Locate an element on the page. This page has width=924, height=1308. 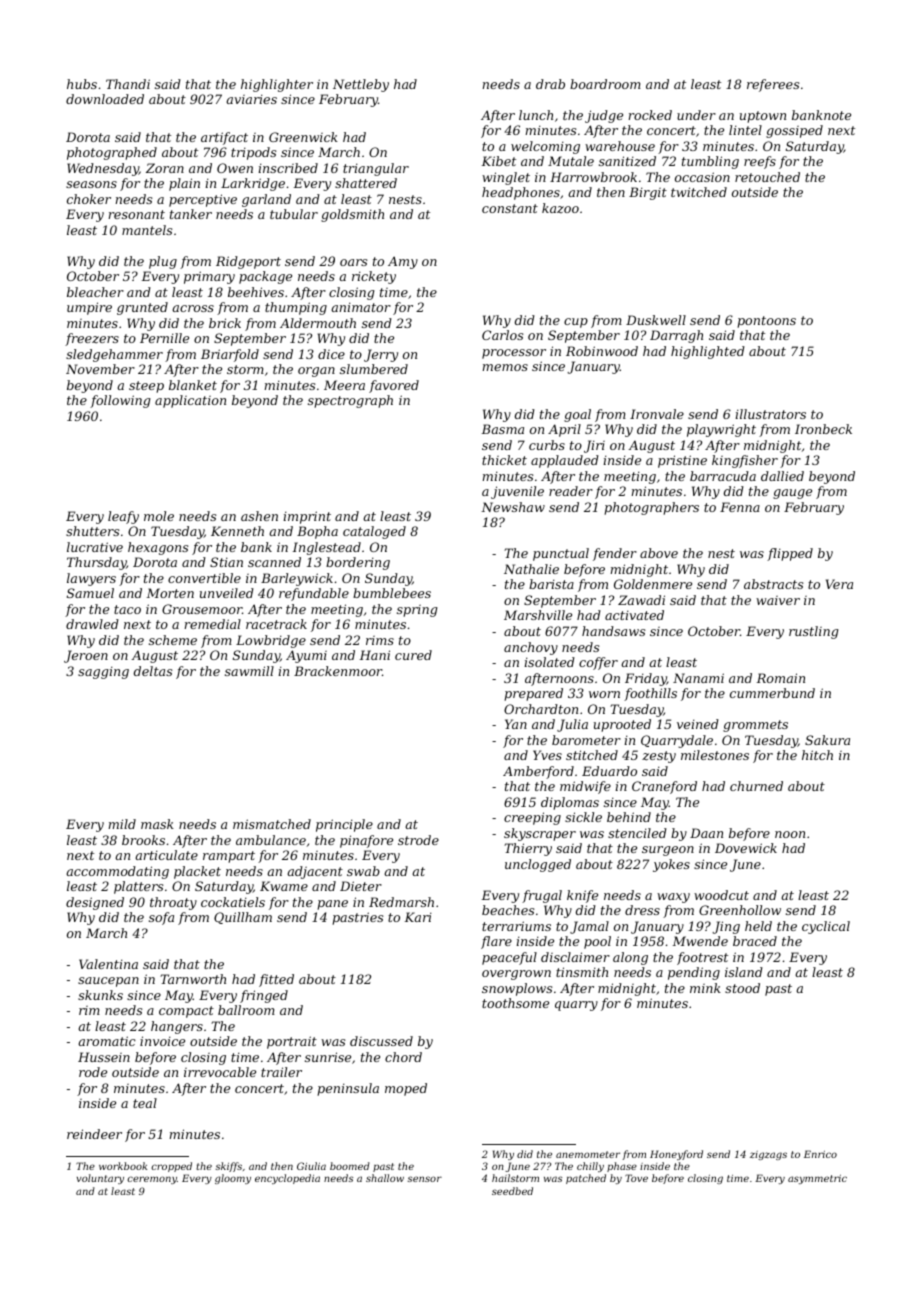
cropped is located at coordinates (171, 1167).
